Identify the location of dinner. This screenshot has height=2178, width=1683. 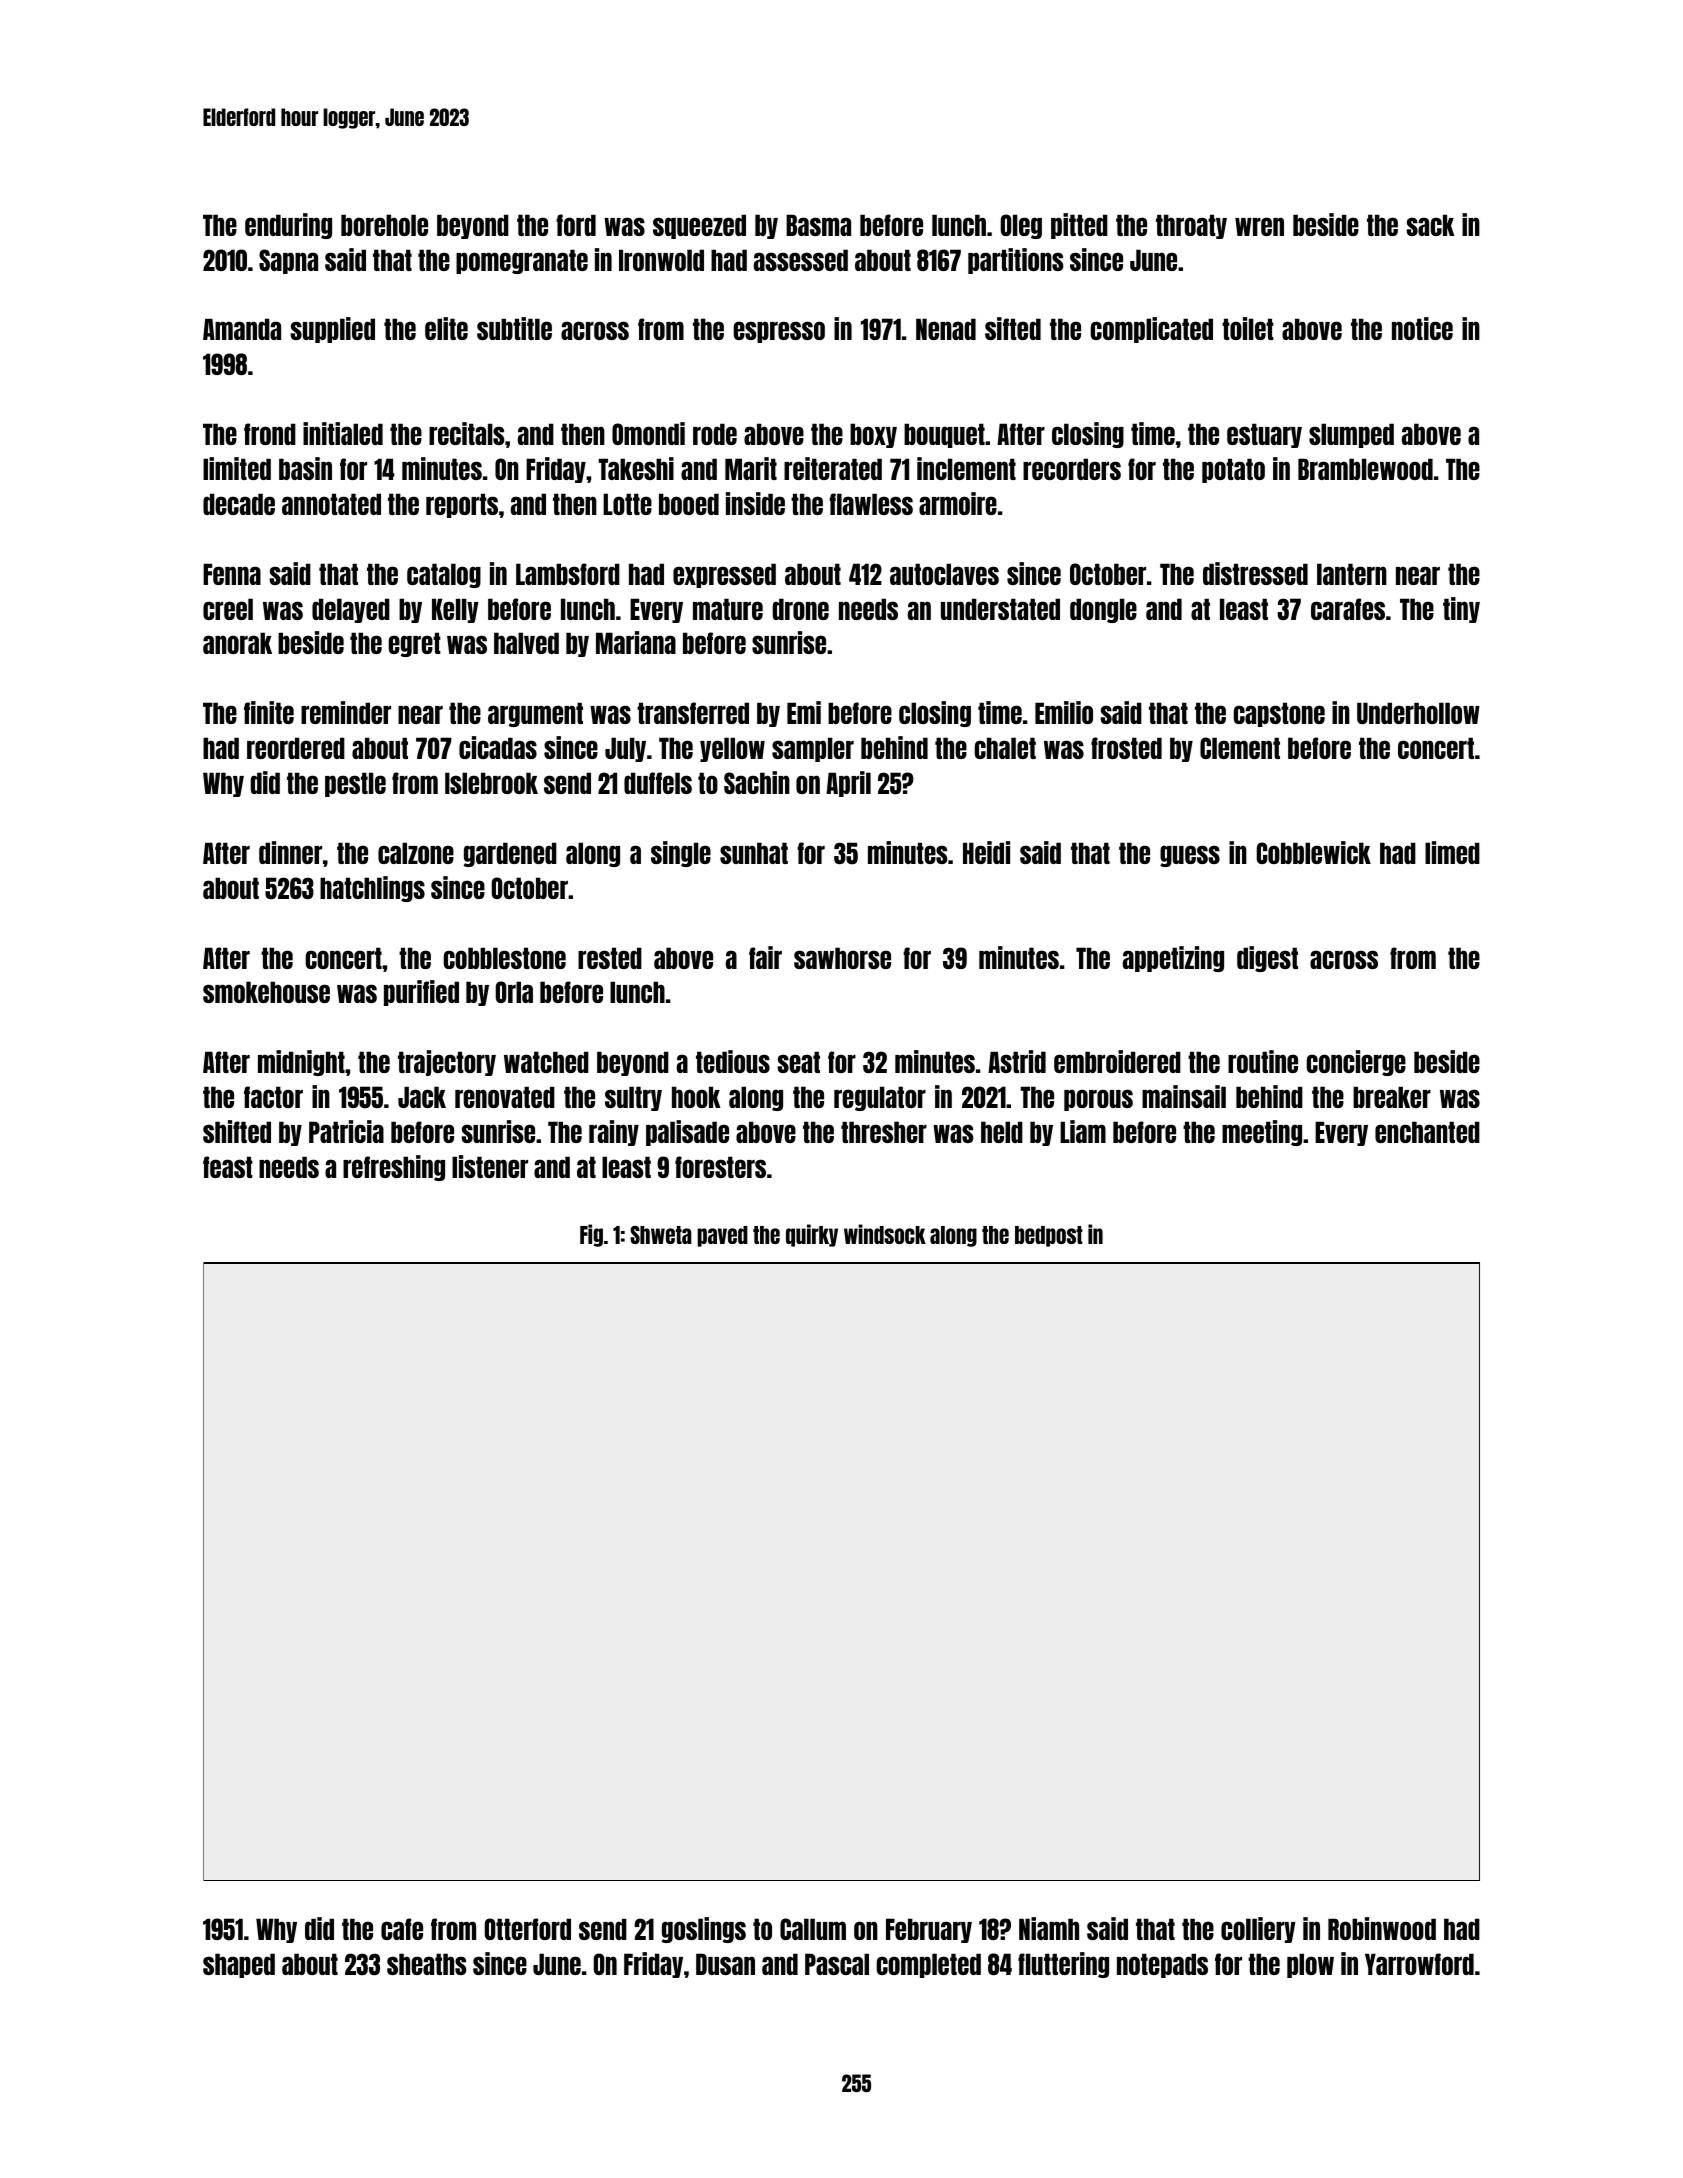
(290, 852).
